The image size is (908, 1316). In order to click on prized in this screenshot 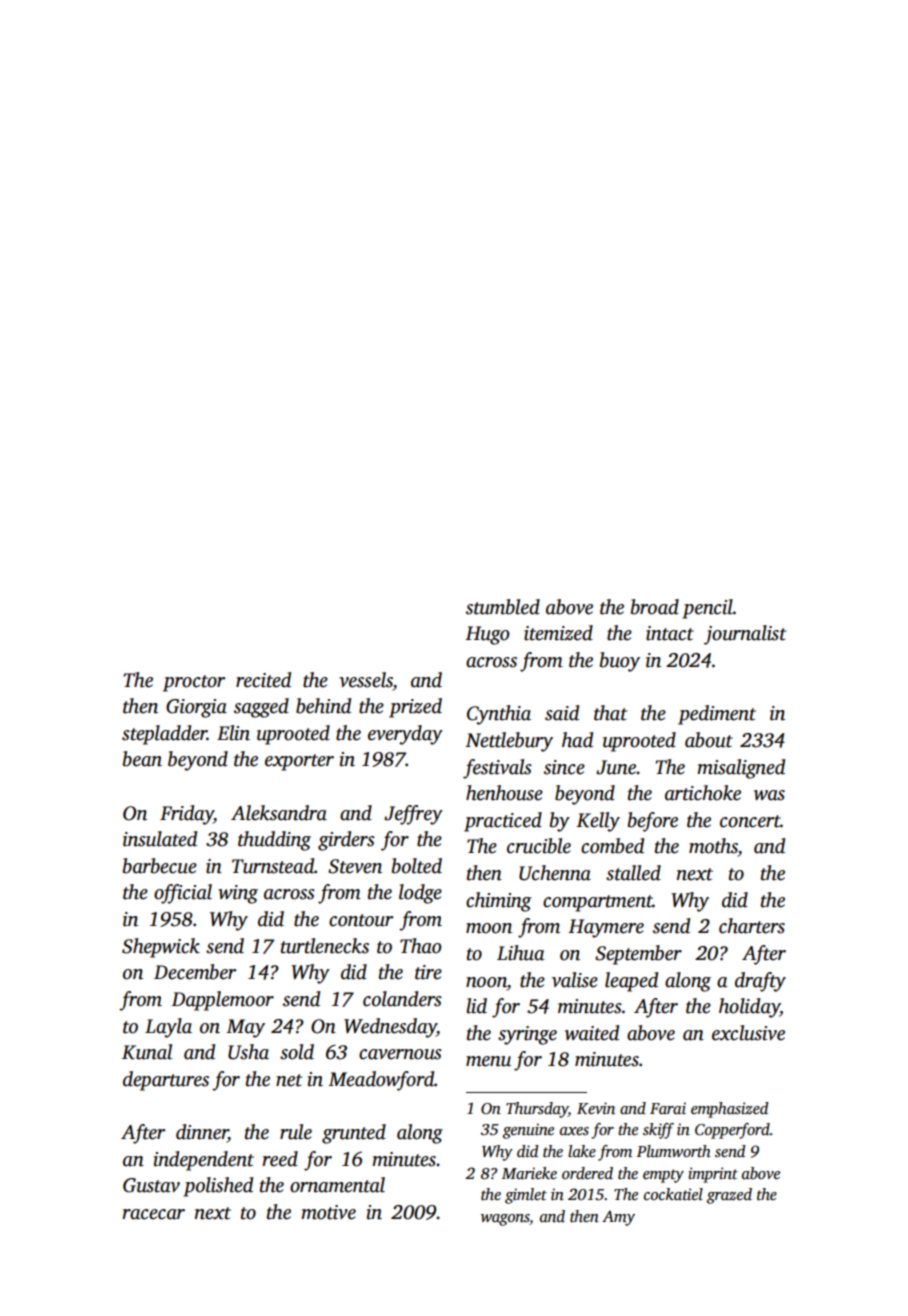, I will do `click(415, 708)`.
